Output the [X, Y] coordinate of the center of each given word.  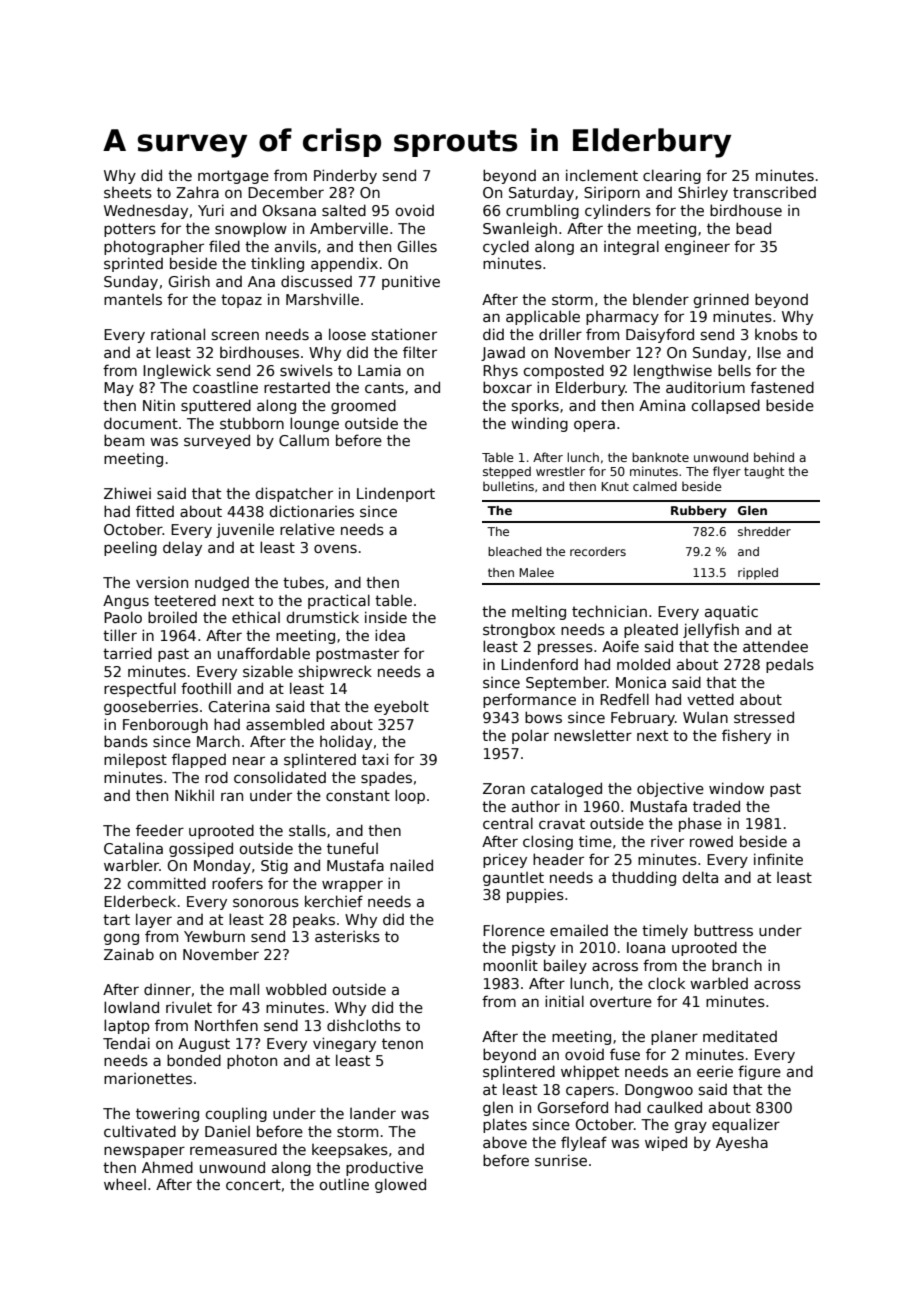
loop [410, 796]
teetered [185, 600]
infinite [778, 859]
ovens [335, 548]
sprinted [133, 264]
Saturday [541, 193]
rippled [758, 574]
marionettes [148, 1078]
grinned [721, 300]
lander [373, 1113]
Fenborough [165, 725]
